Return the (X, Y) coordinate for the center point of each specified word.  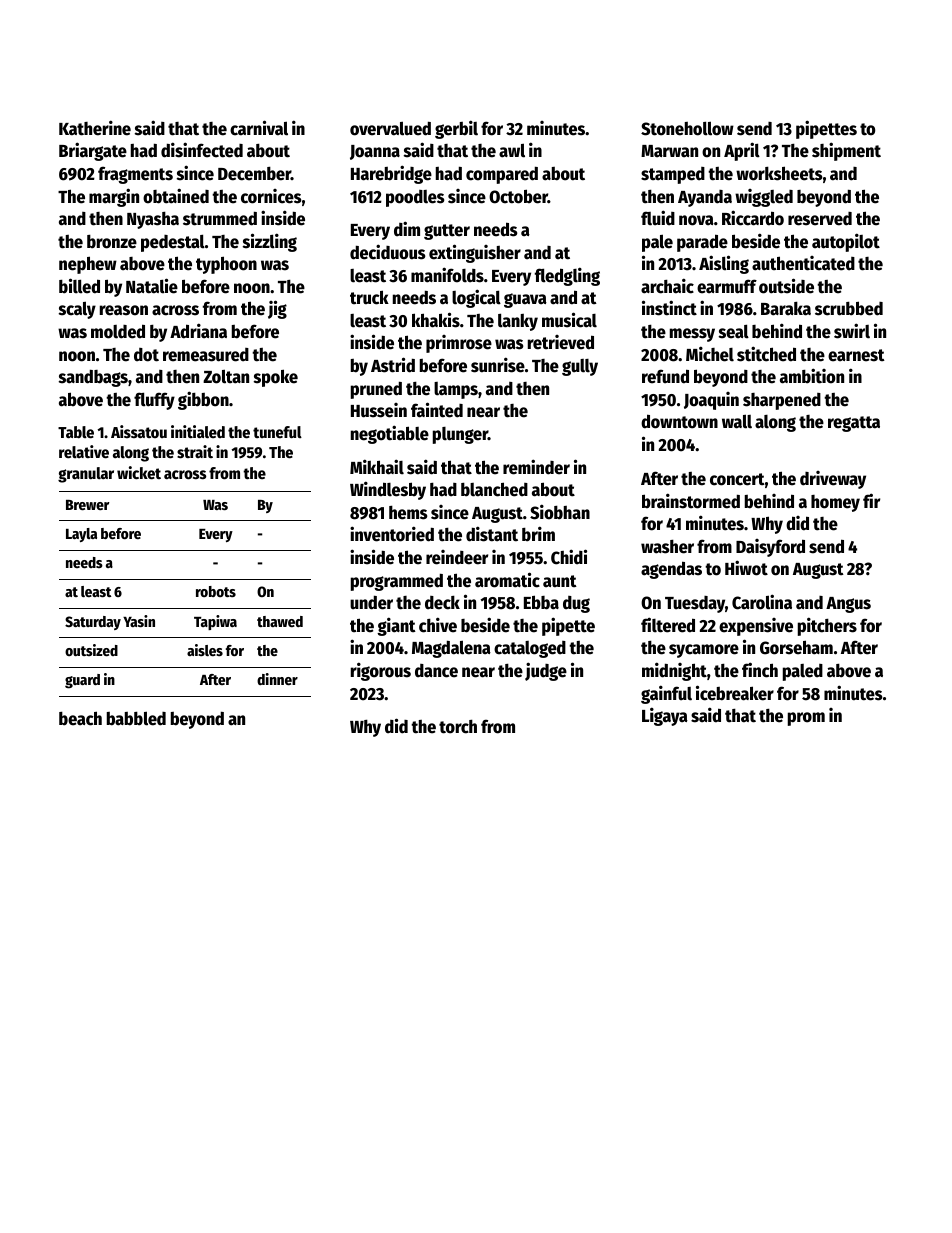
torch (458, 727)
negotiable (390, 434)
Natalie (152, 286)
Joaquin (711, 401)
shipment (846, 151)
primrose (459, 344)
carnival (259, 128)
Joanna (375, 152)
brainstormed (691, 501)
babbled (136, 718)
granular (86, 475)
